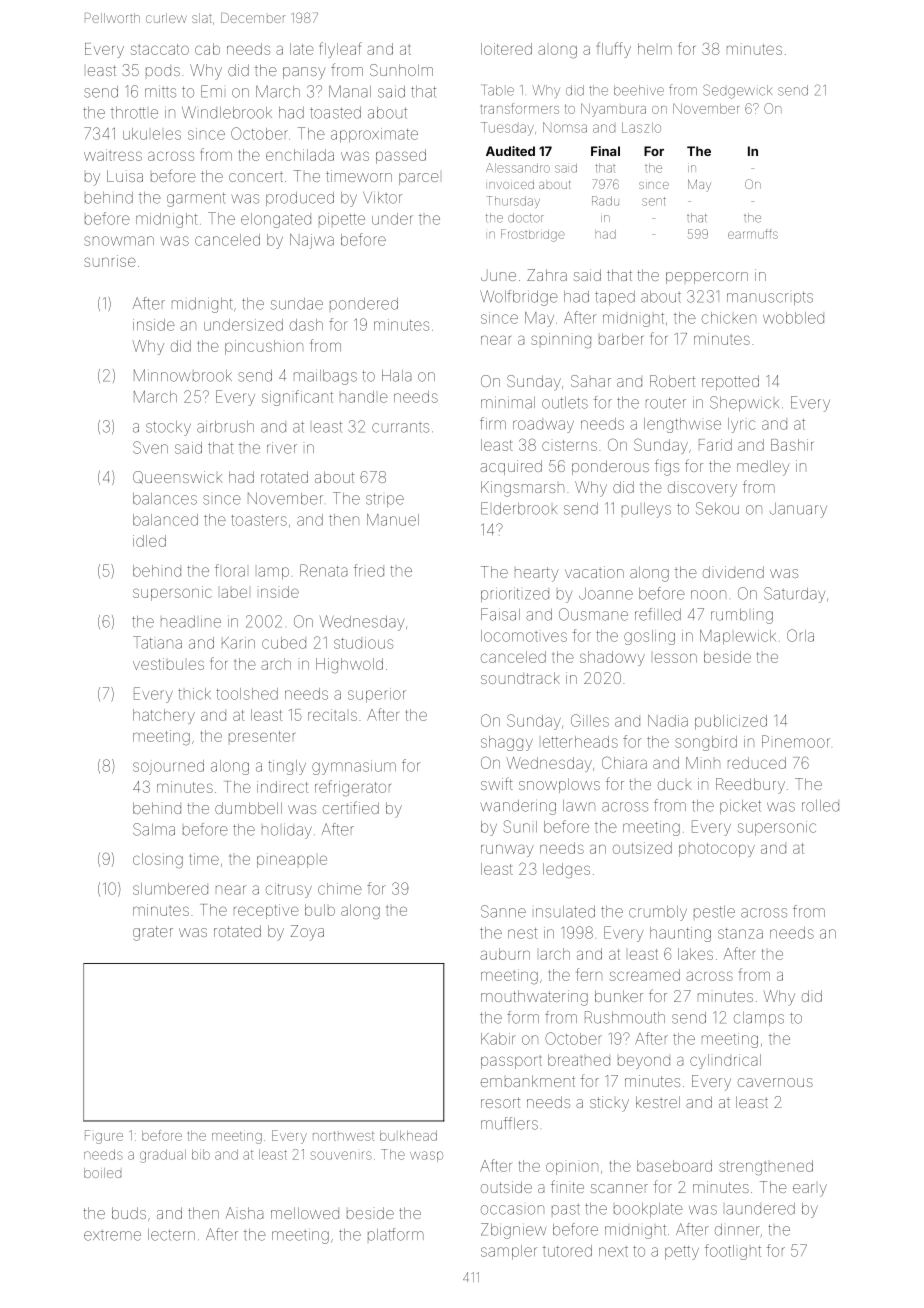 The height and width of the screenshot is (1308, 924). What do you see at coordinates (534, 998) in the screenshot?
I see `mouthwatering` at bounding box center [534, 998].
